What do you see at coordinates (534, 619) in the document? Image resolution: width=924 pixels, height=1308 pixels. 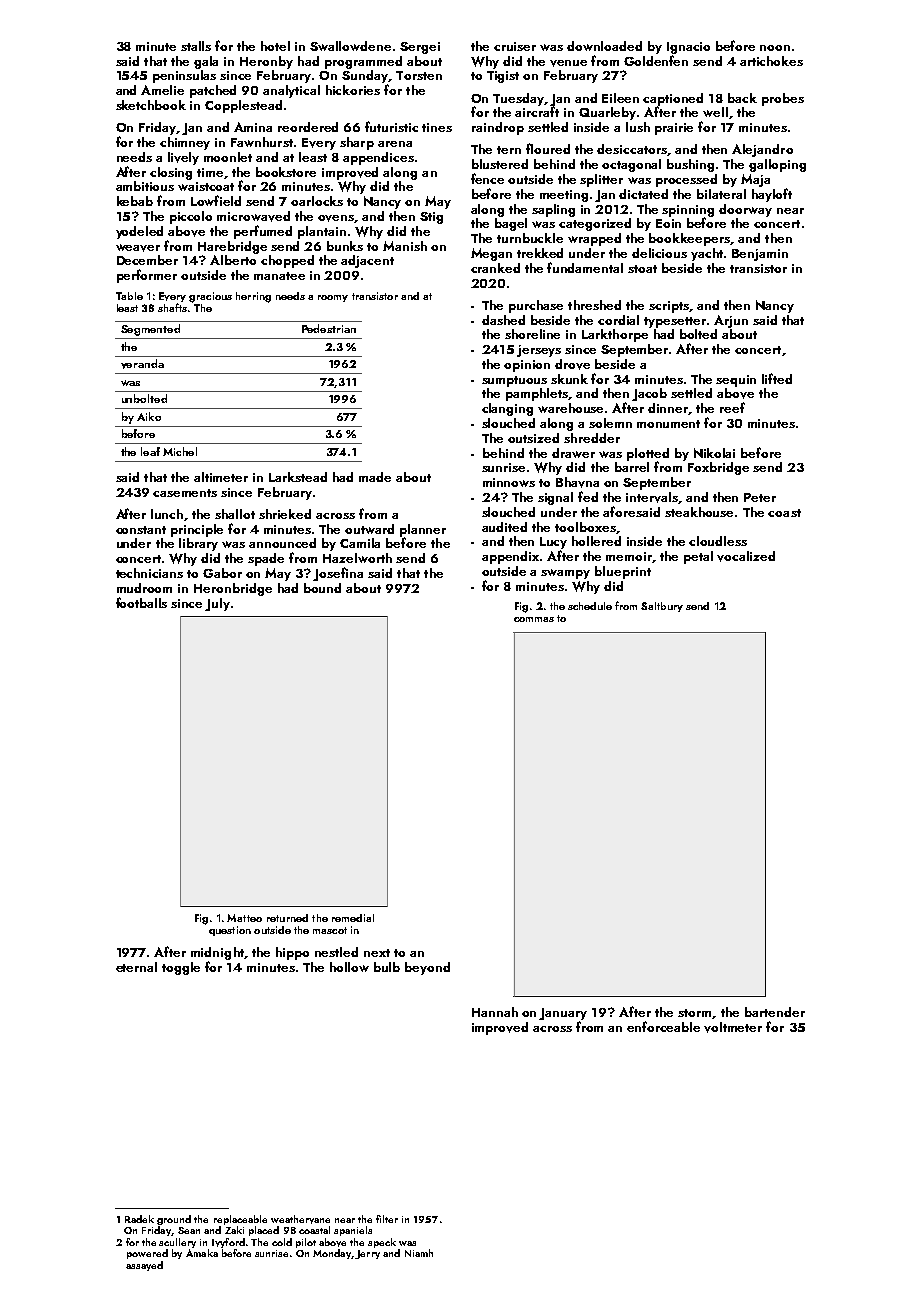 I see `commas` at bounding box center [534, 619].
